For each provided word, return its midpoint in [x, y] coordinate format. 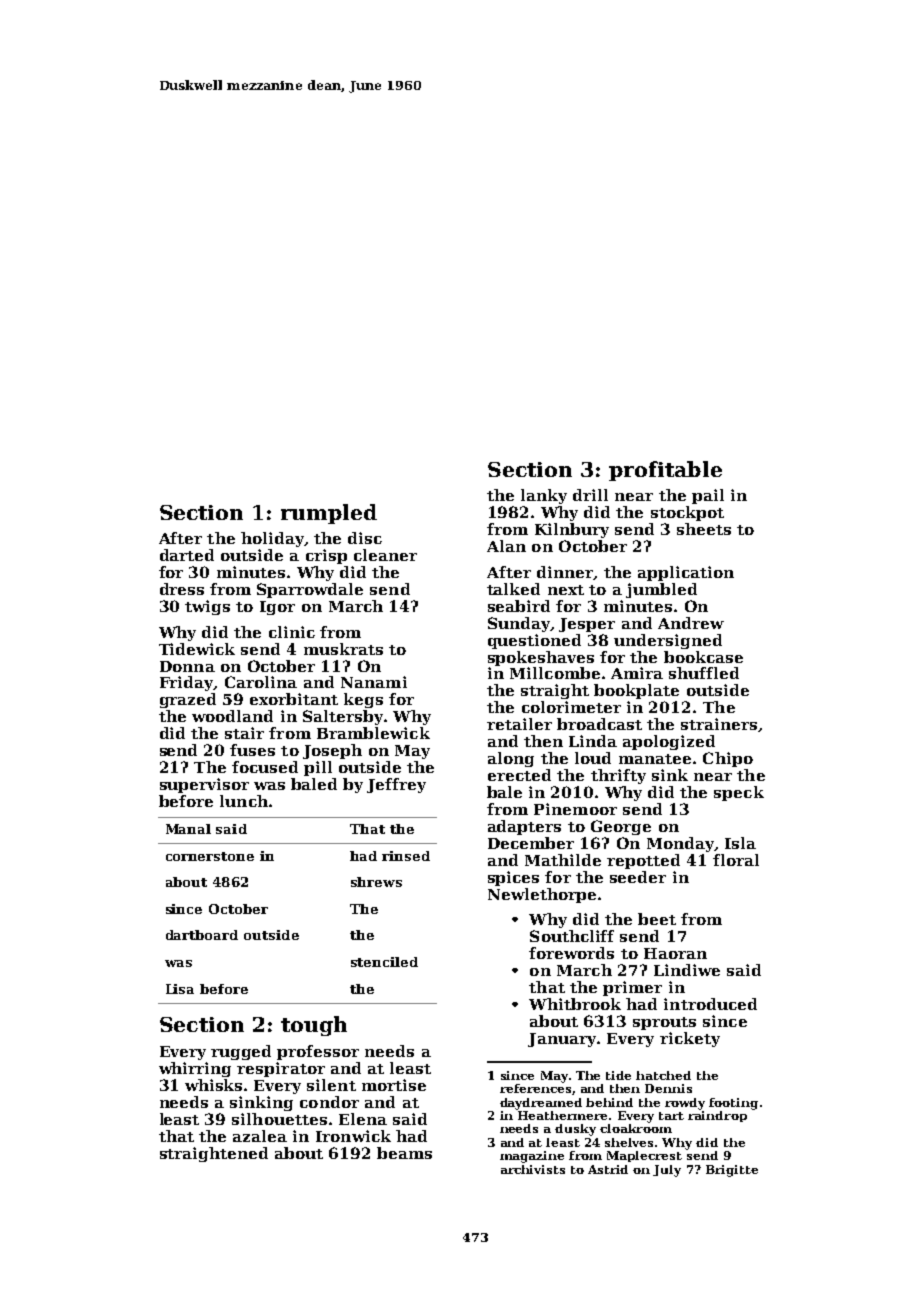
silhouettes [279, 1119]
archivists [533, 1169]
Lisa [180, 989]
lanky [544, 496]
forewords [571, 953]
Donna [187, 666]
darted [187, 555]
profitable [665, 471]
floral [736, 860]
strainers [719, 724]
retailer [519, 724]
